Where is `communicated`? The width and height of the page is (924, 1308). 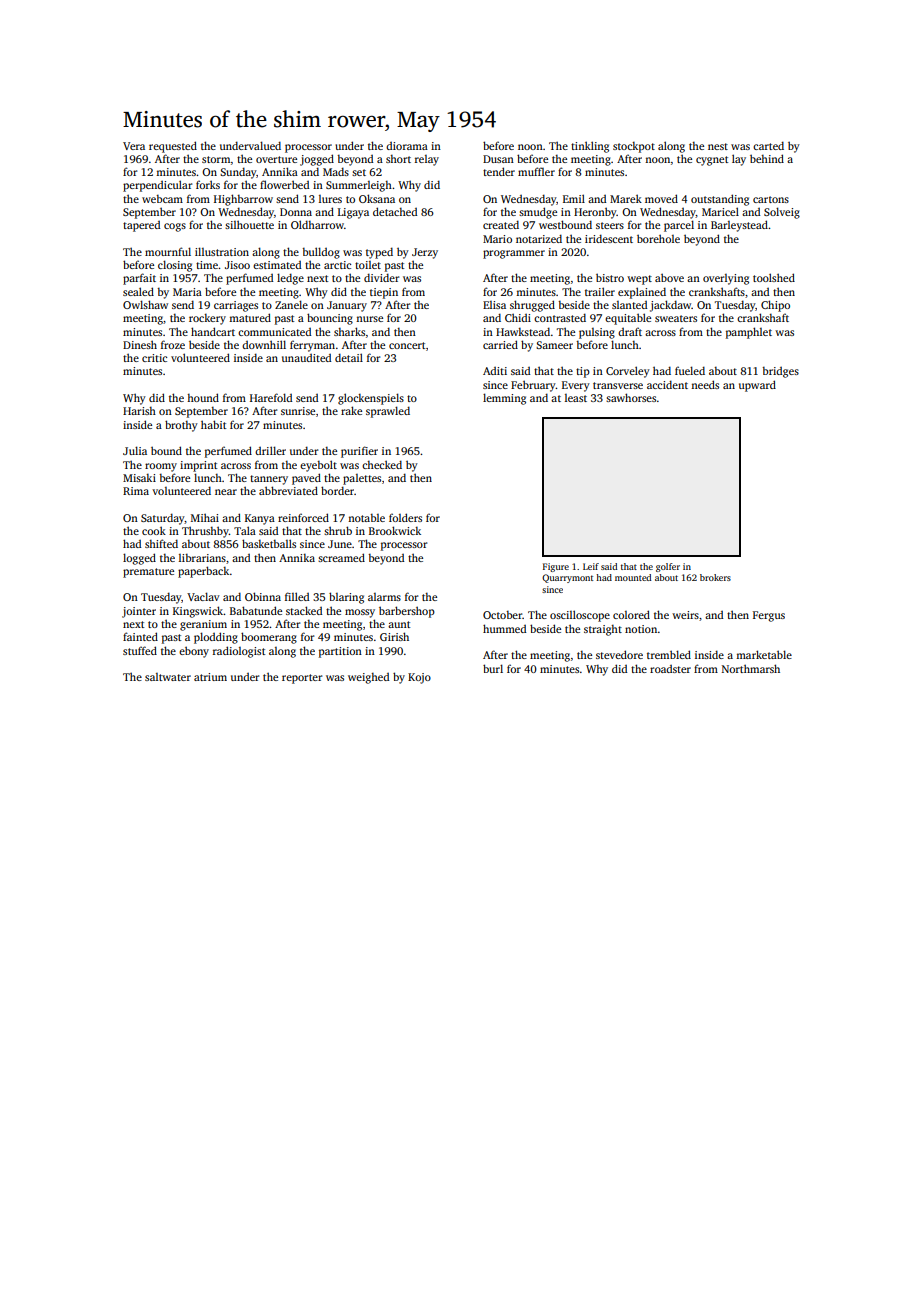 communicated is located at coordinates (274, 332).
